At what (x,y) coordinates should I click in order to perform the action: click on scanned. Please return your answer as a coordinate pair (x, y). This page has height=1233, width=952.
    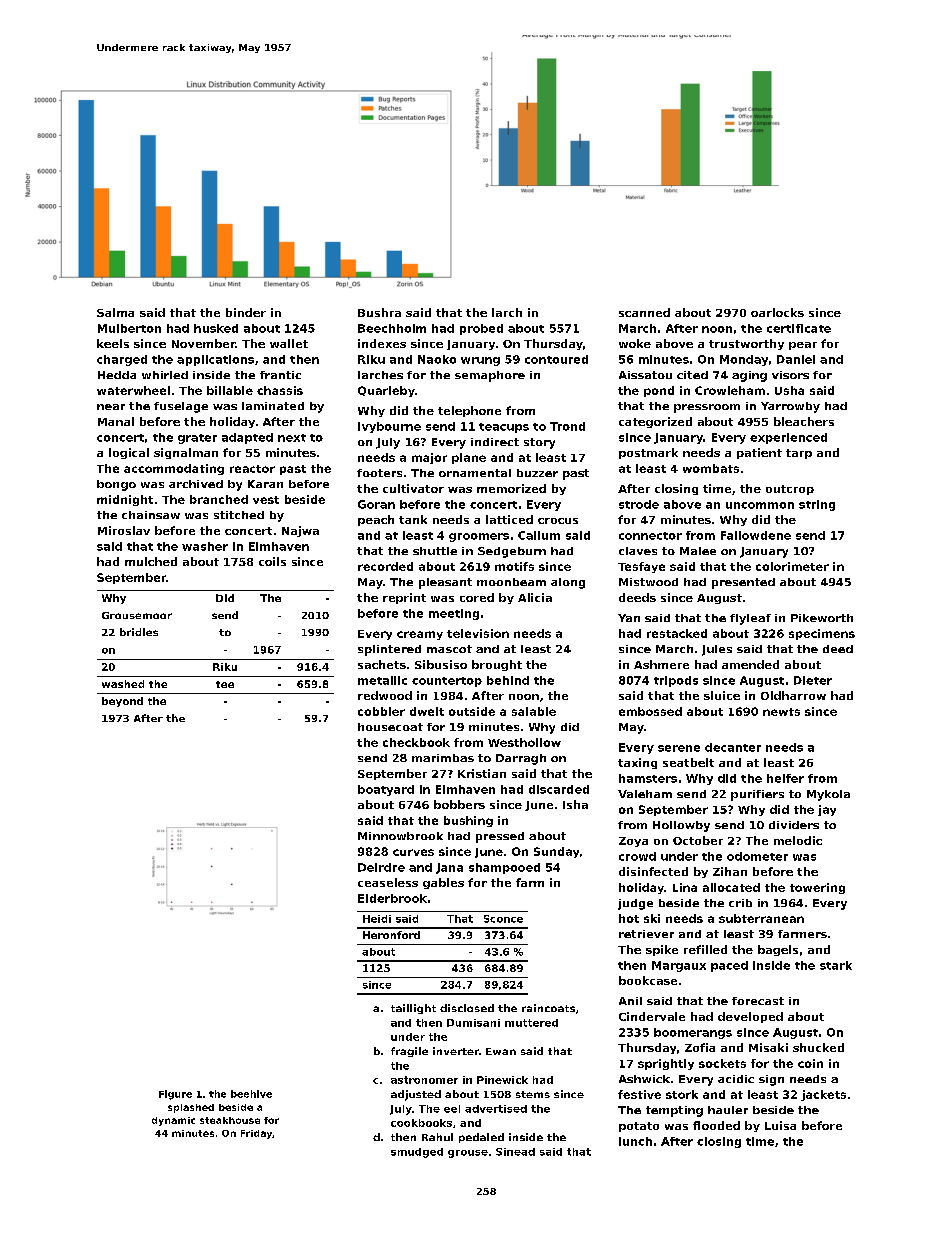
    Looking at the image, I should click on (644, 312).
